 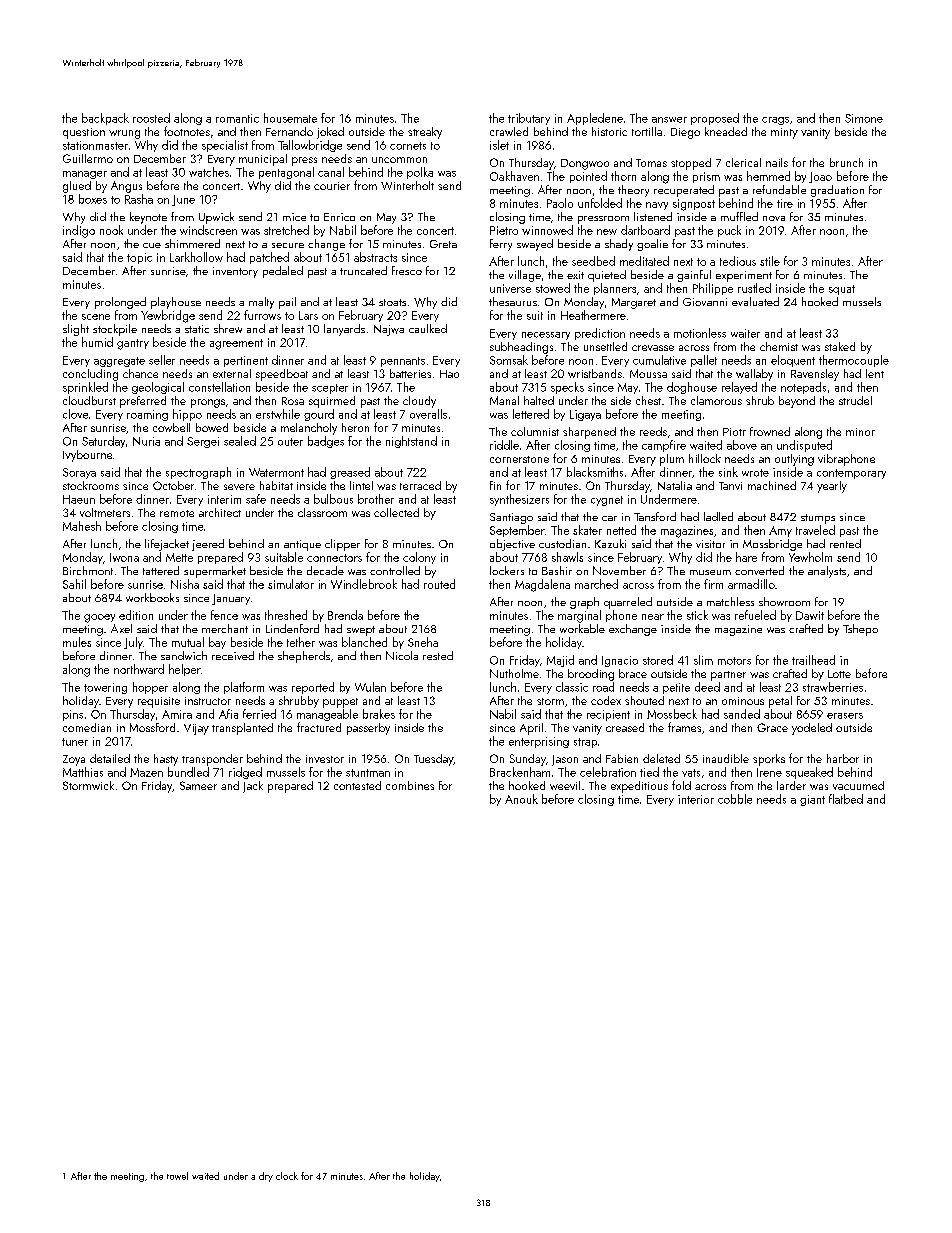 What do you see at coordinates (198, 785) in the image?
I see `Sameer` at bounding box center [198, 785].
